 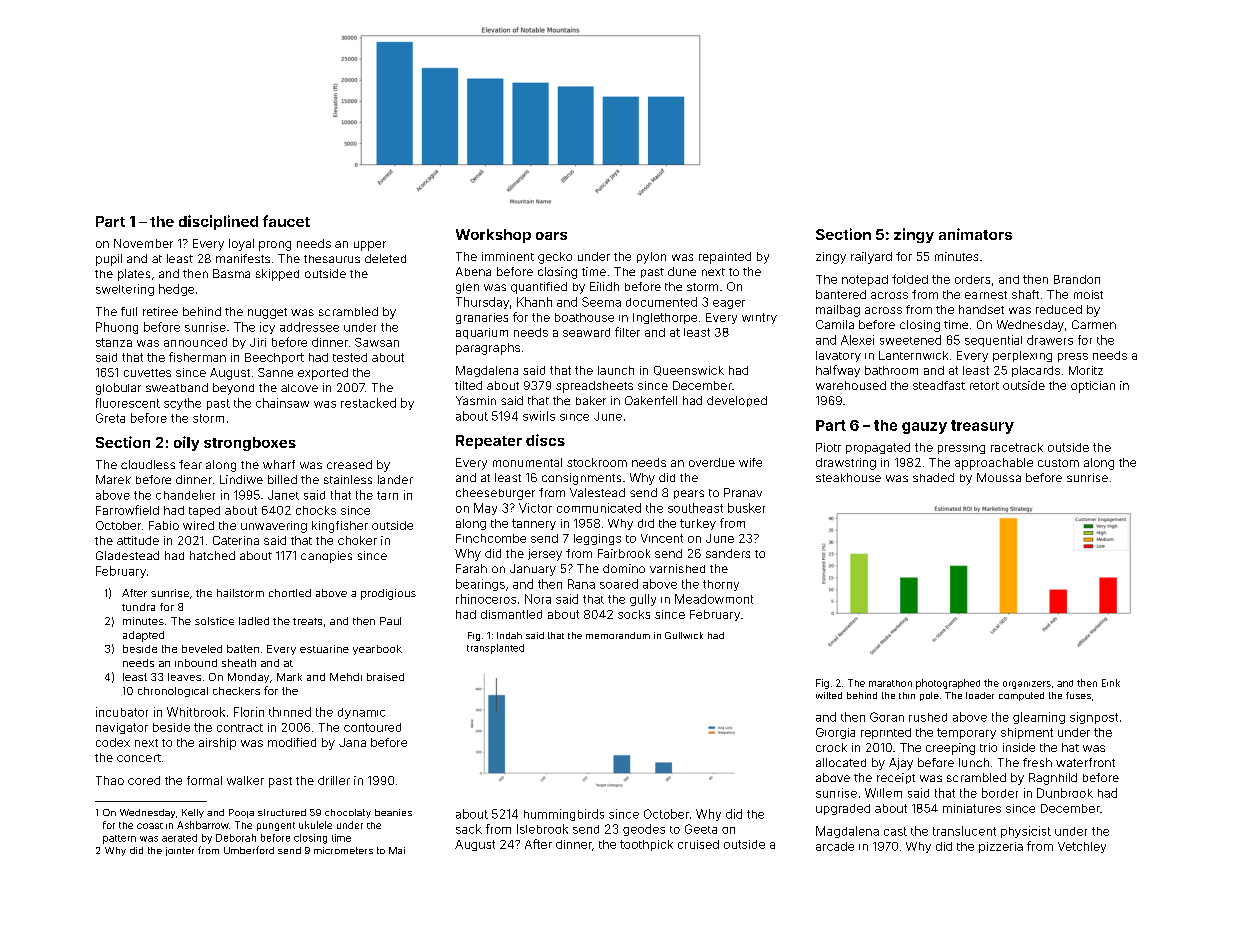 I want to click on pupil, so click(x=109, y=260).
